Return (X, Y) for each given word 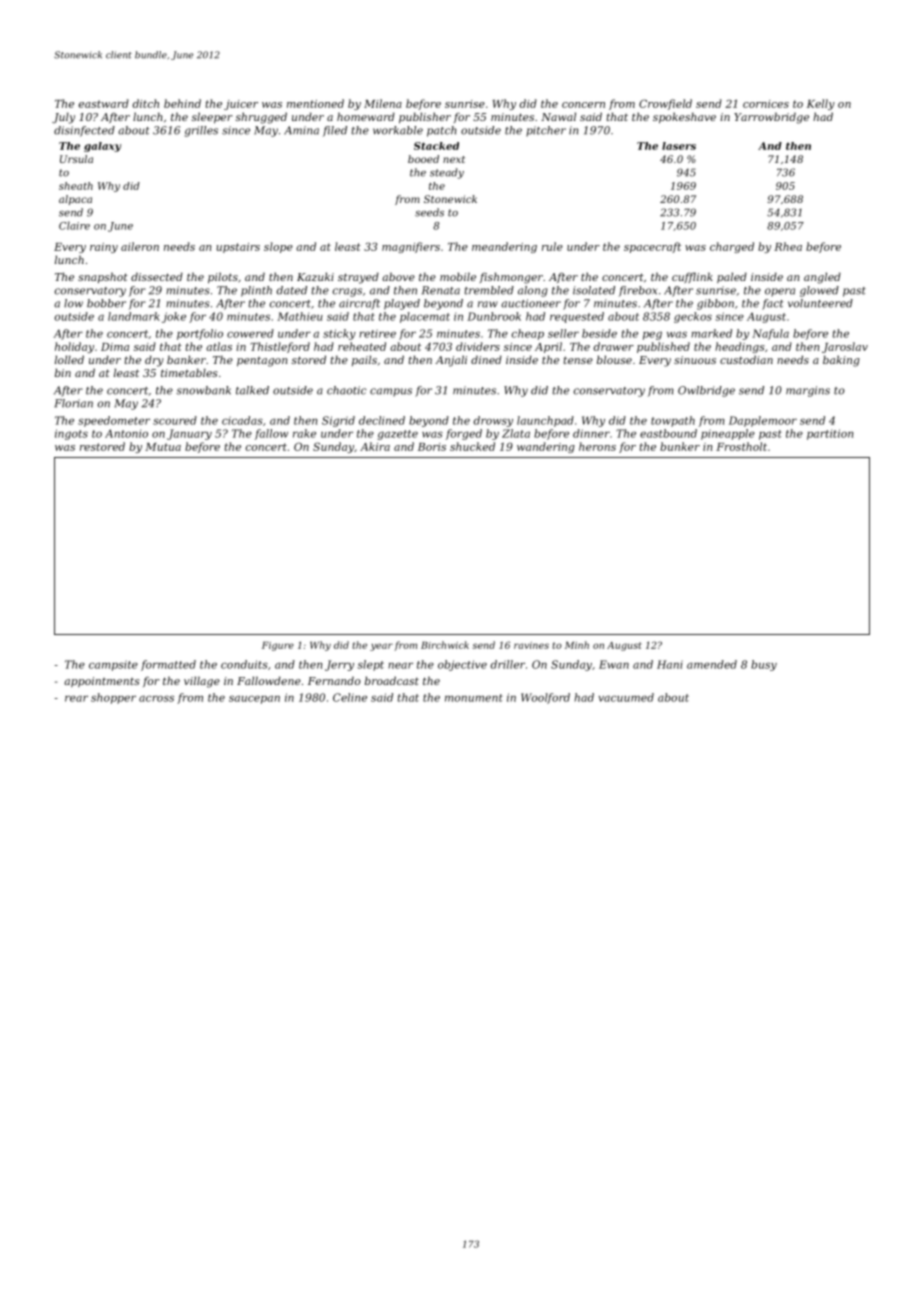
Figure (278, 646)
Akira (375, 446)
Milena (383, 103)
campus (391, 392)
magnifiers (411, 247)
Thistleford (280, 347)
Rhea (788, 246)
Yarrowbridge (771, 118)
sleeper (212, 118)
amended (712, 664)
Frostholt (741, 446)
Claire (74, 225)
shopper (113, 698)
